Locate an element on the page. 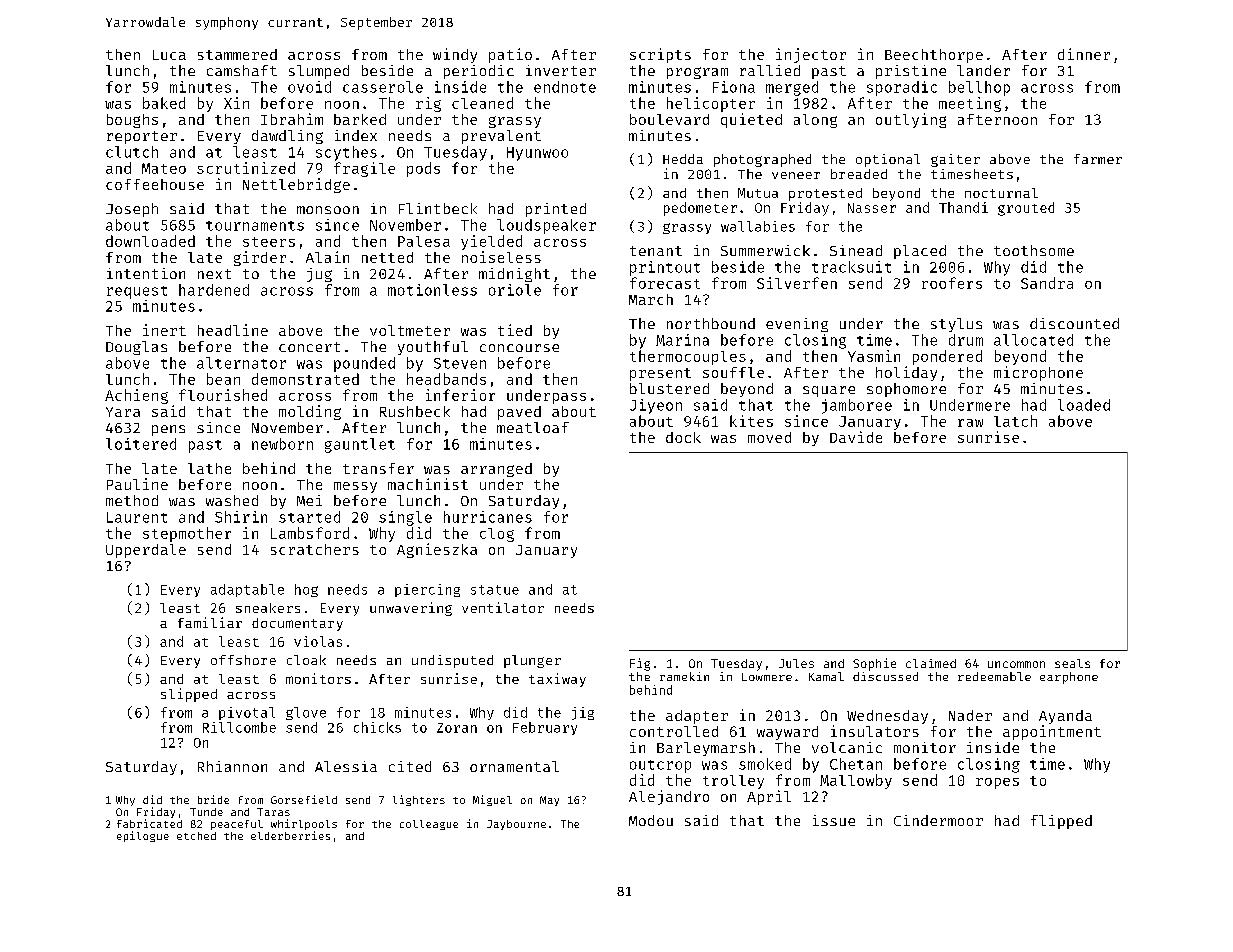 This page has height=952, width=1233. Pauline is located at coordinates (137, 484).
